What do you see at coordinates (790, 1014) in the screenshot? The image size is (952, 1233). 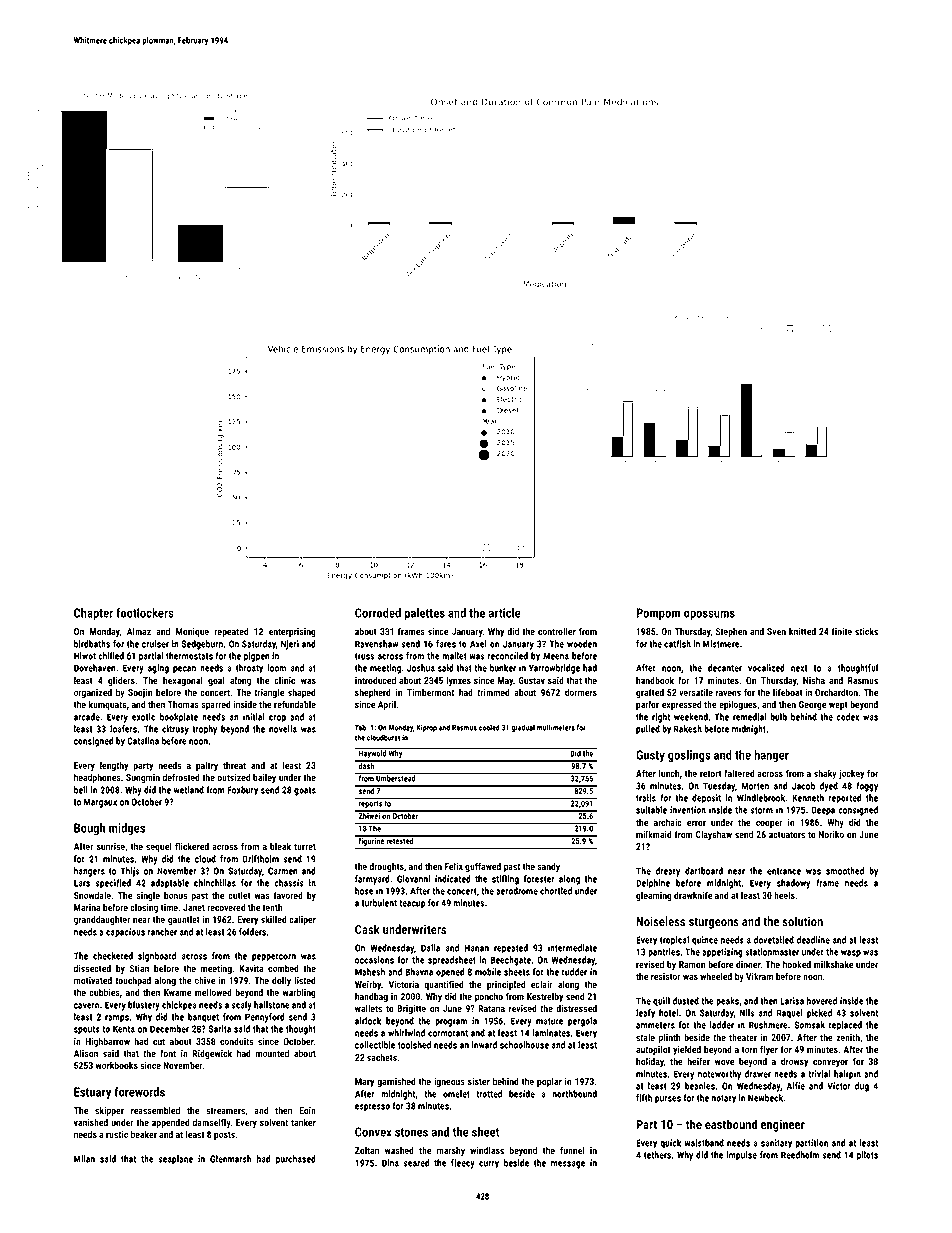 I see `Raquel` at bounding box center [790, 1014].
